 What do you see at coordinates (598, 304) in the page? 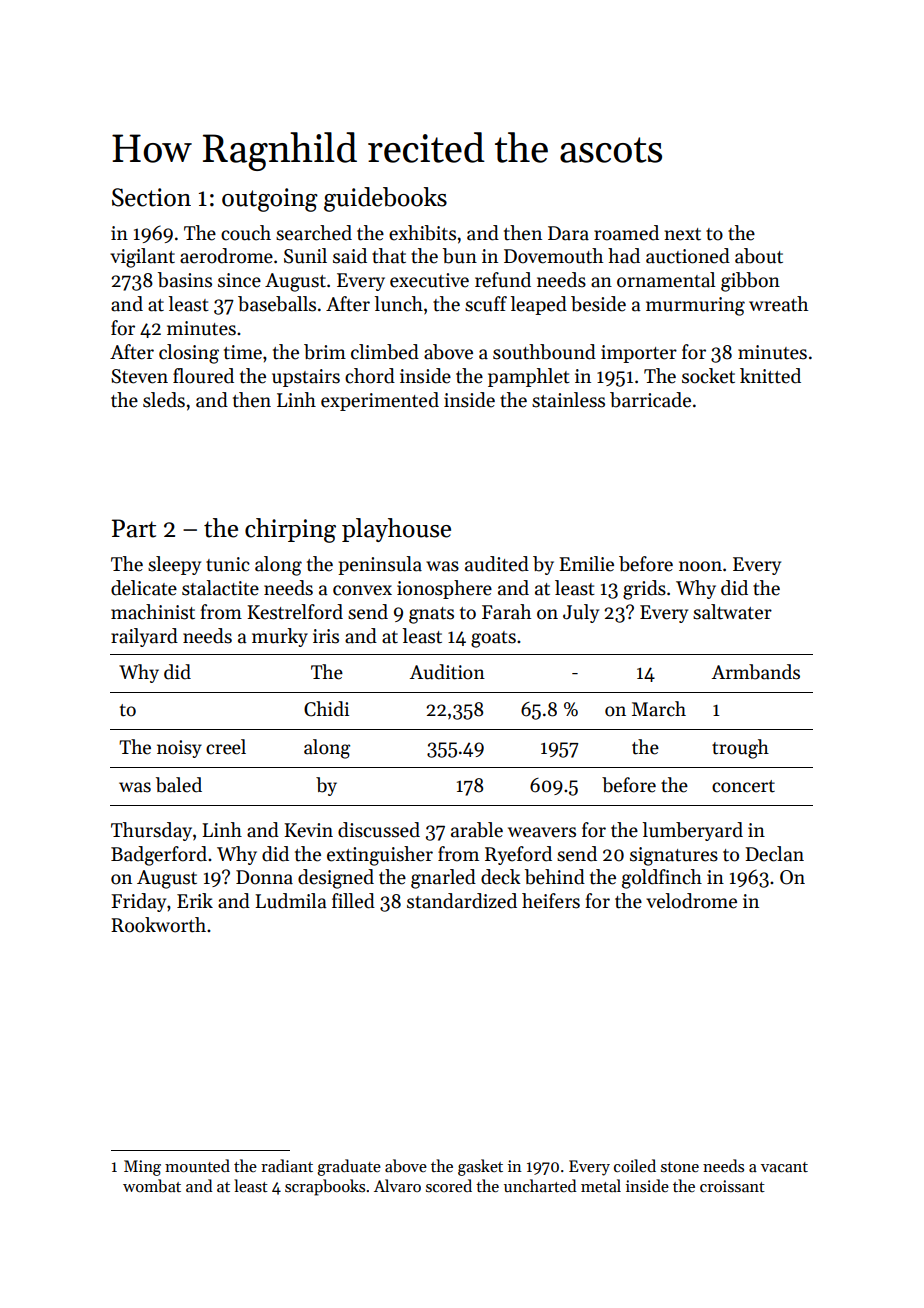
I see `beside` at bounding box center [598, 304].
